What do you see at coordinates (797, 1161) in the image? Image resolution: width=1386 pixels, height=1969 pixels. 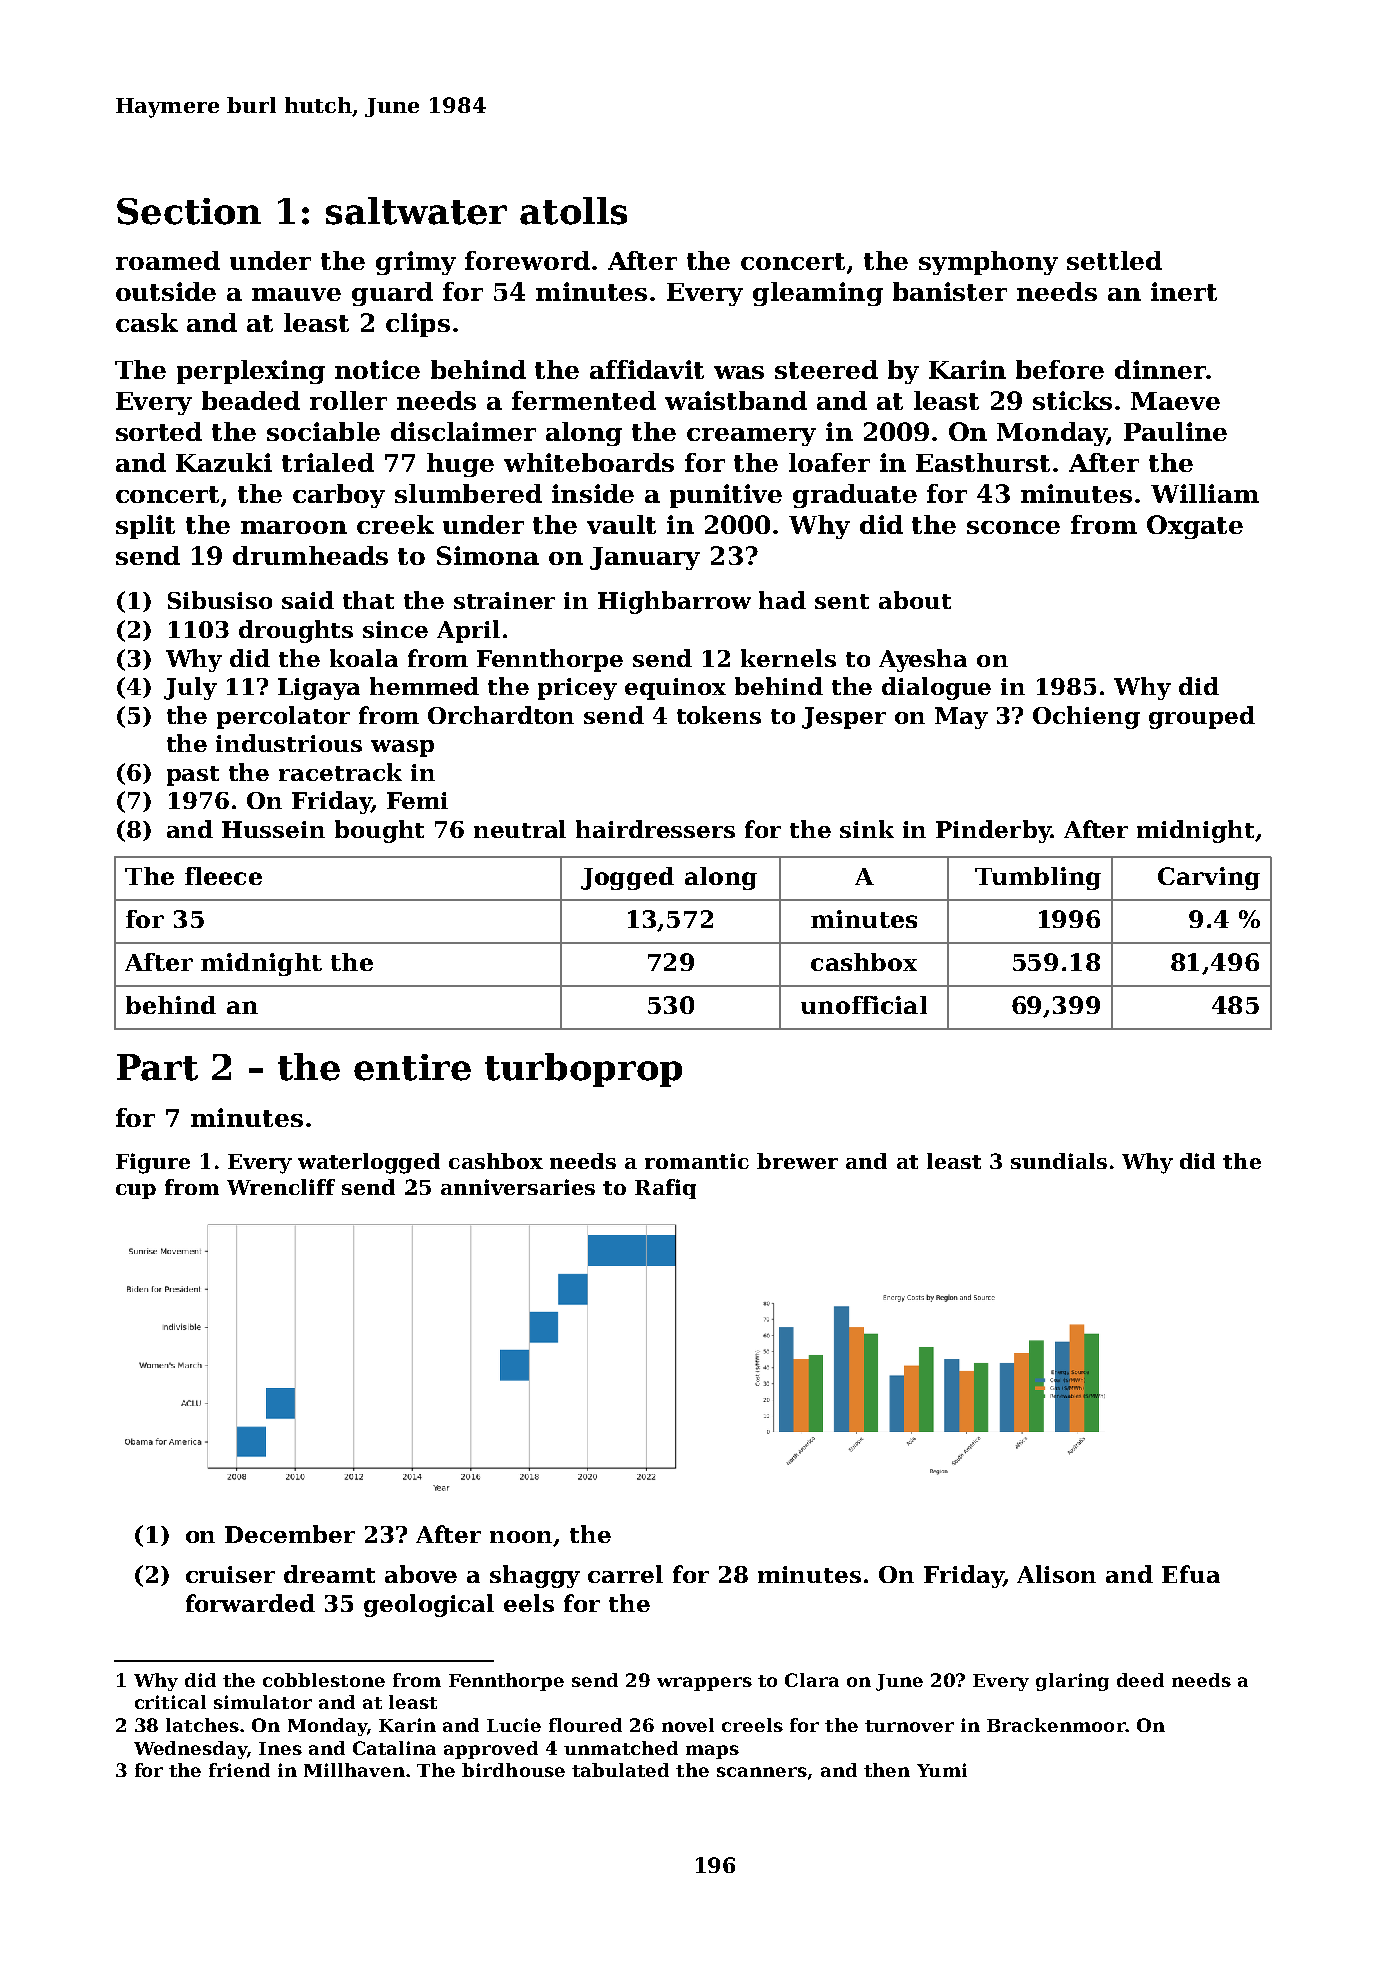 I see `brewer` at bounding box center [797, 1161].
